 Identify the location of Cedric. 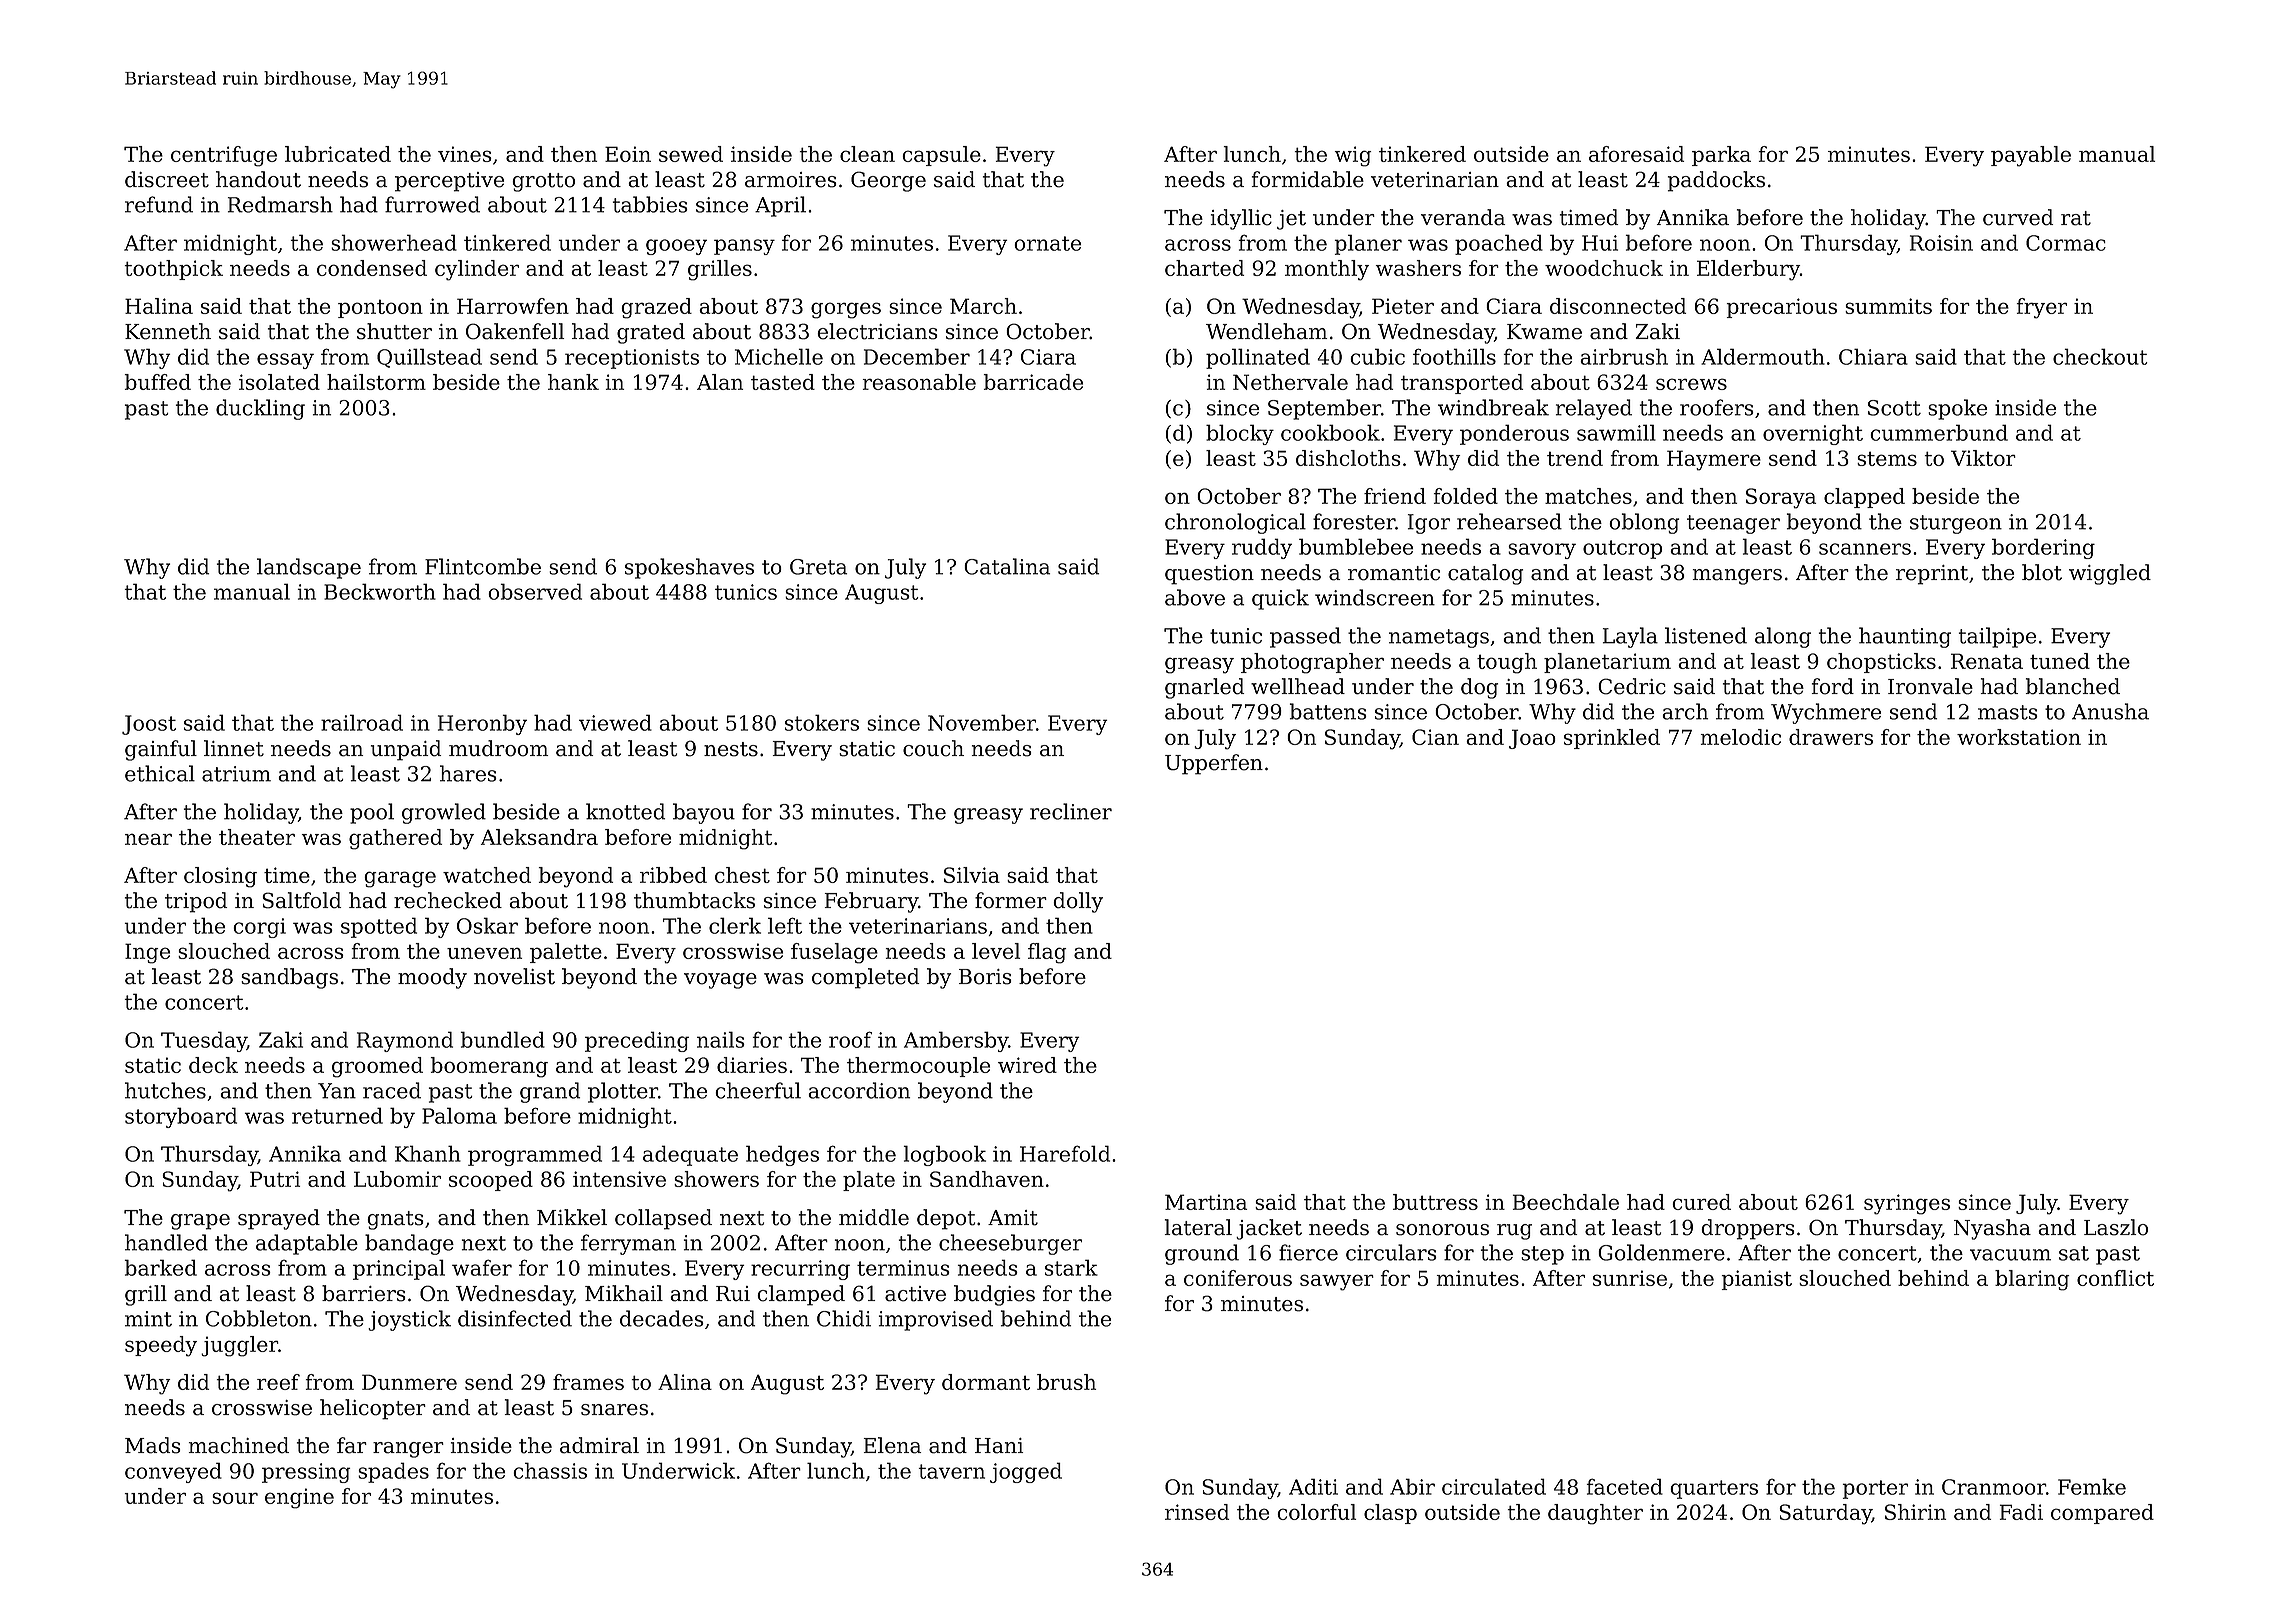
(1632, 686).
